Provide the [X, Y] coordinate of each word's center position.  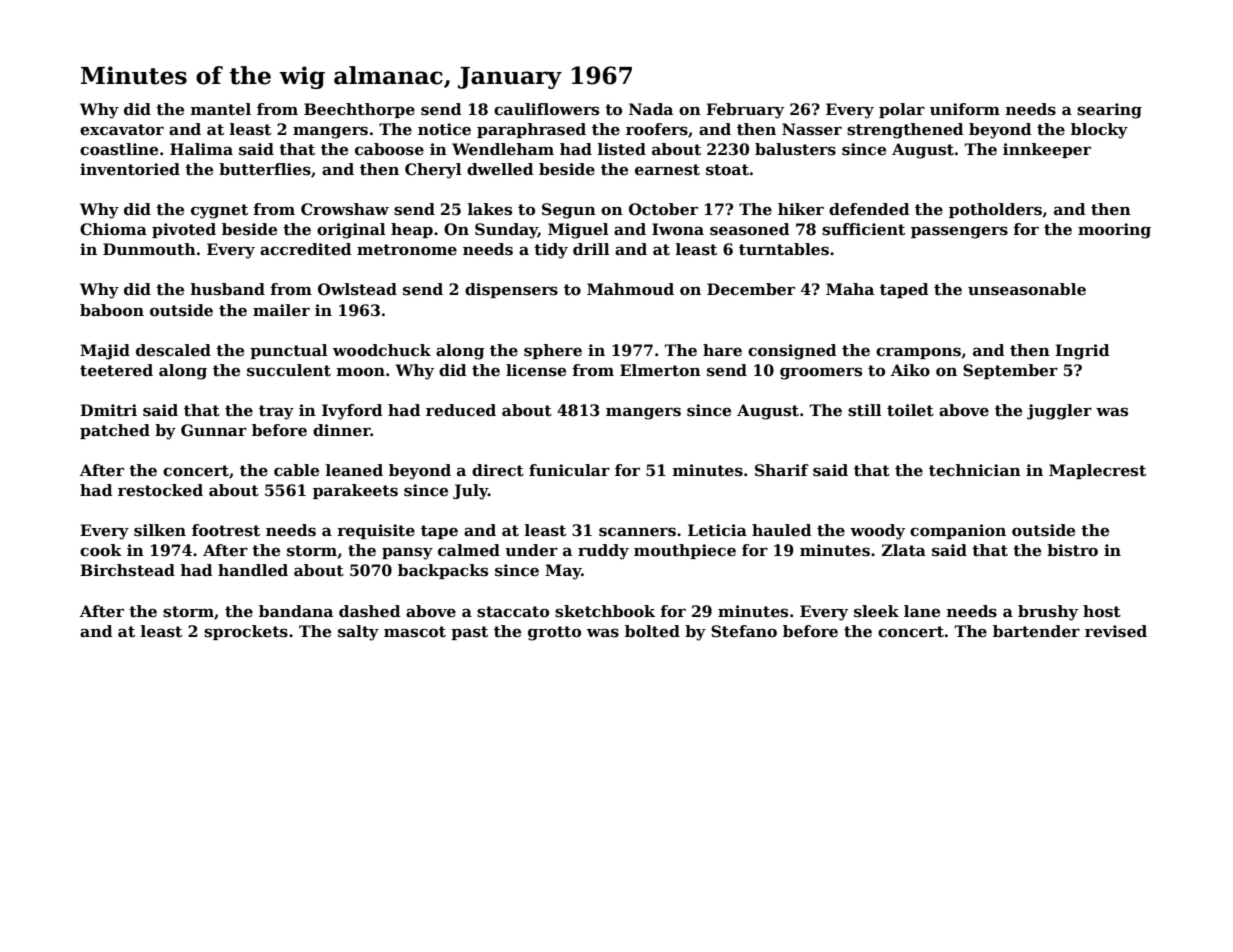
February [745, 111]
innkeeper [1047, 150]
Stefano [744, 631]
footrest [226, 530]
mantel [221, 109]
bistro [1072, 550]
